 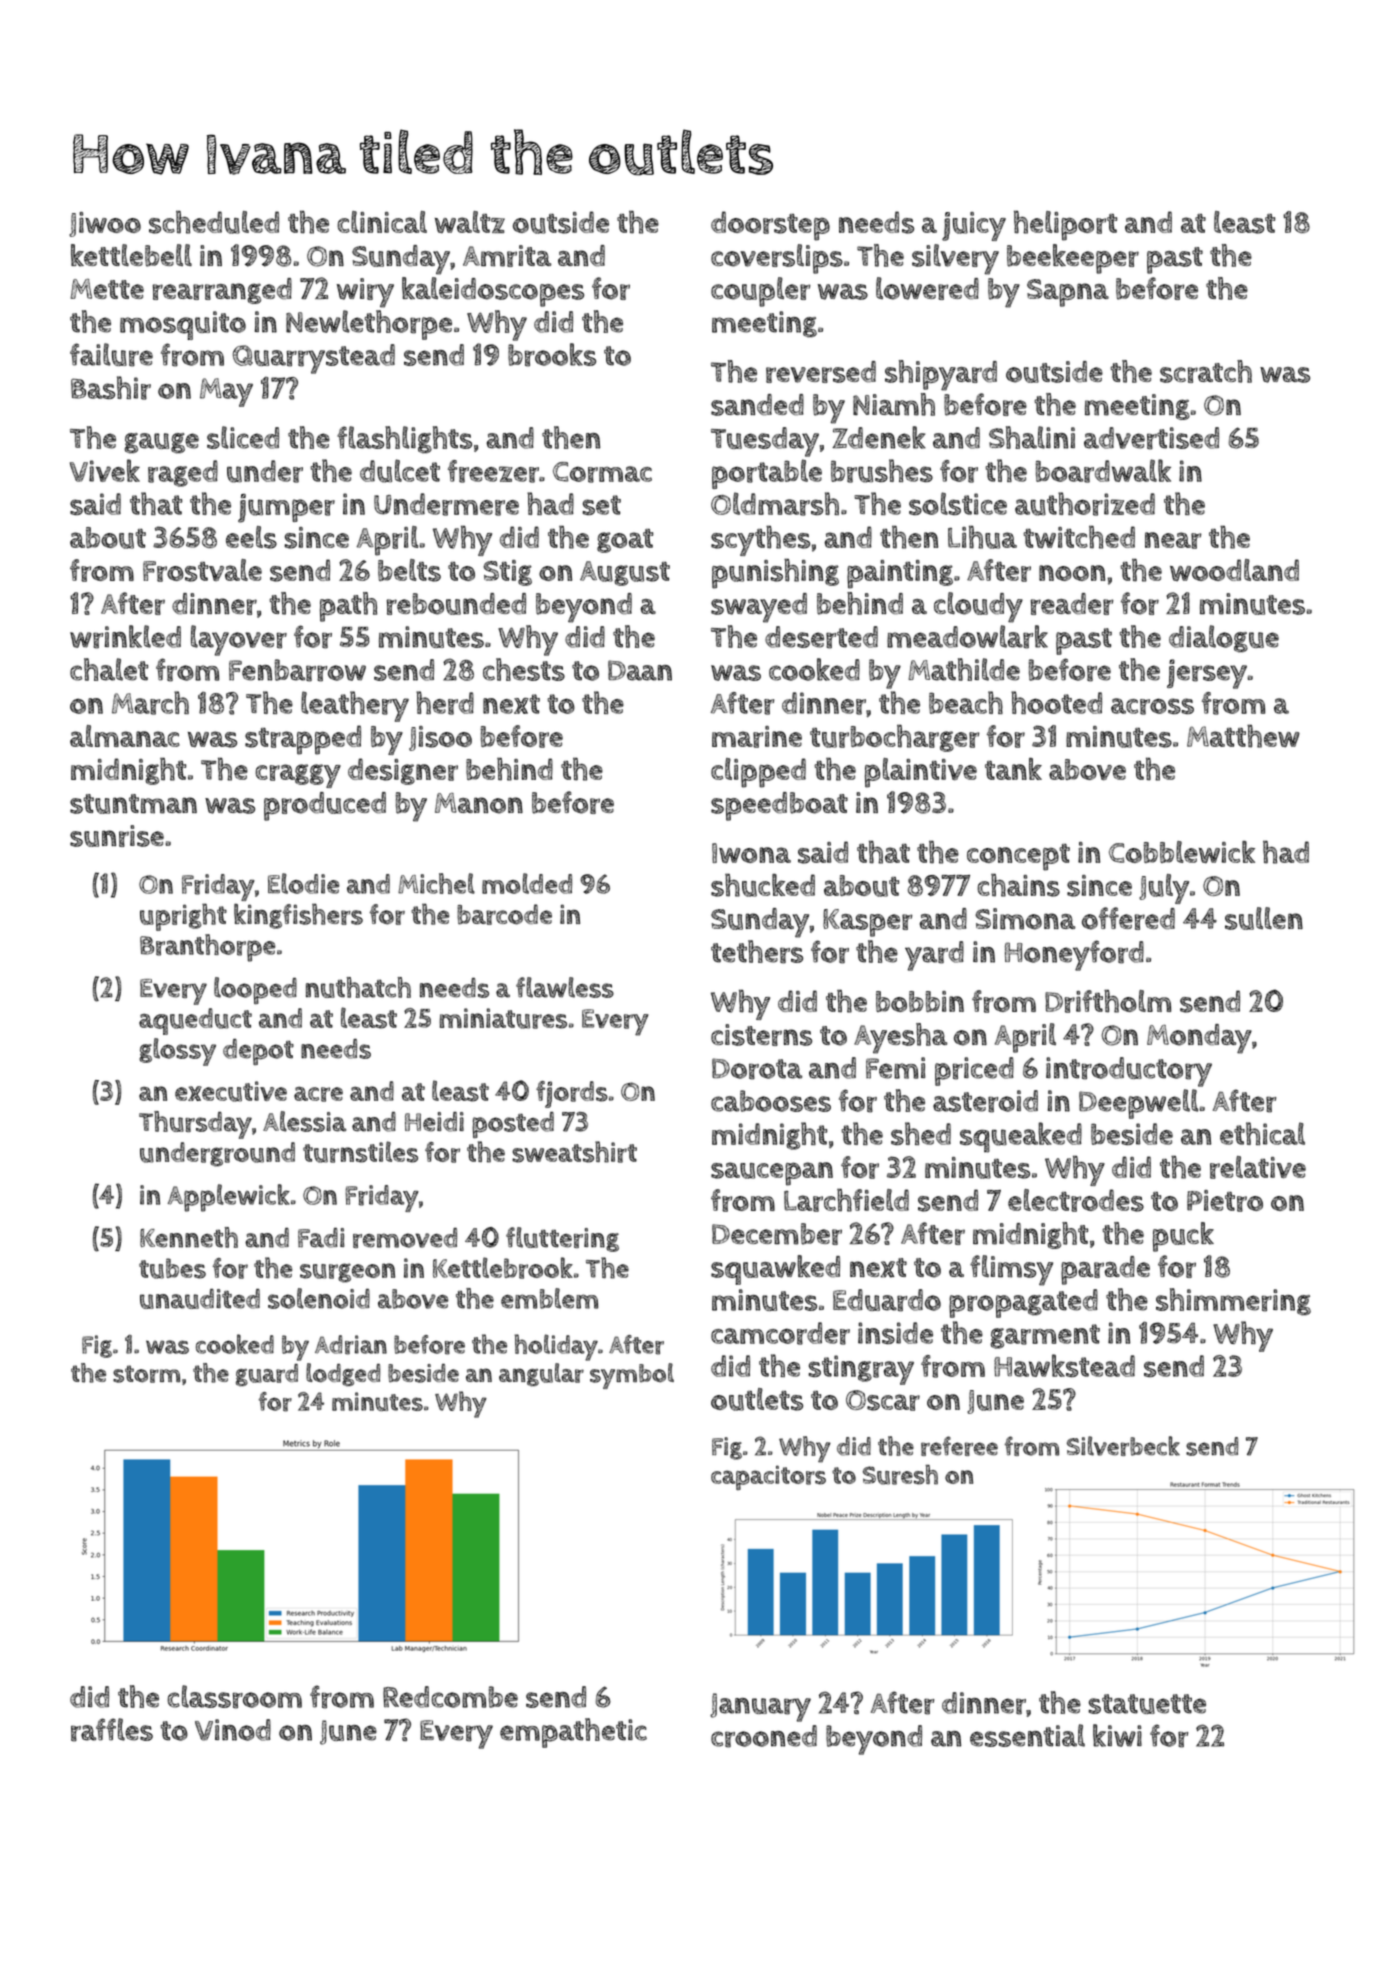 What do you see at coordinates (234, 1697) in the screenshot?
I see `classroom` at bounding box center [234, 1697].
